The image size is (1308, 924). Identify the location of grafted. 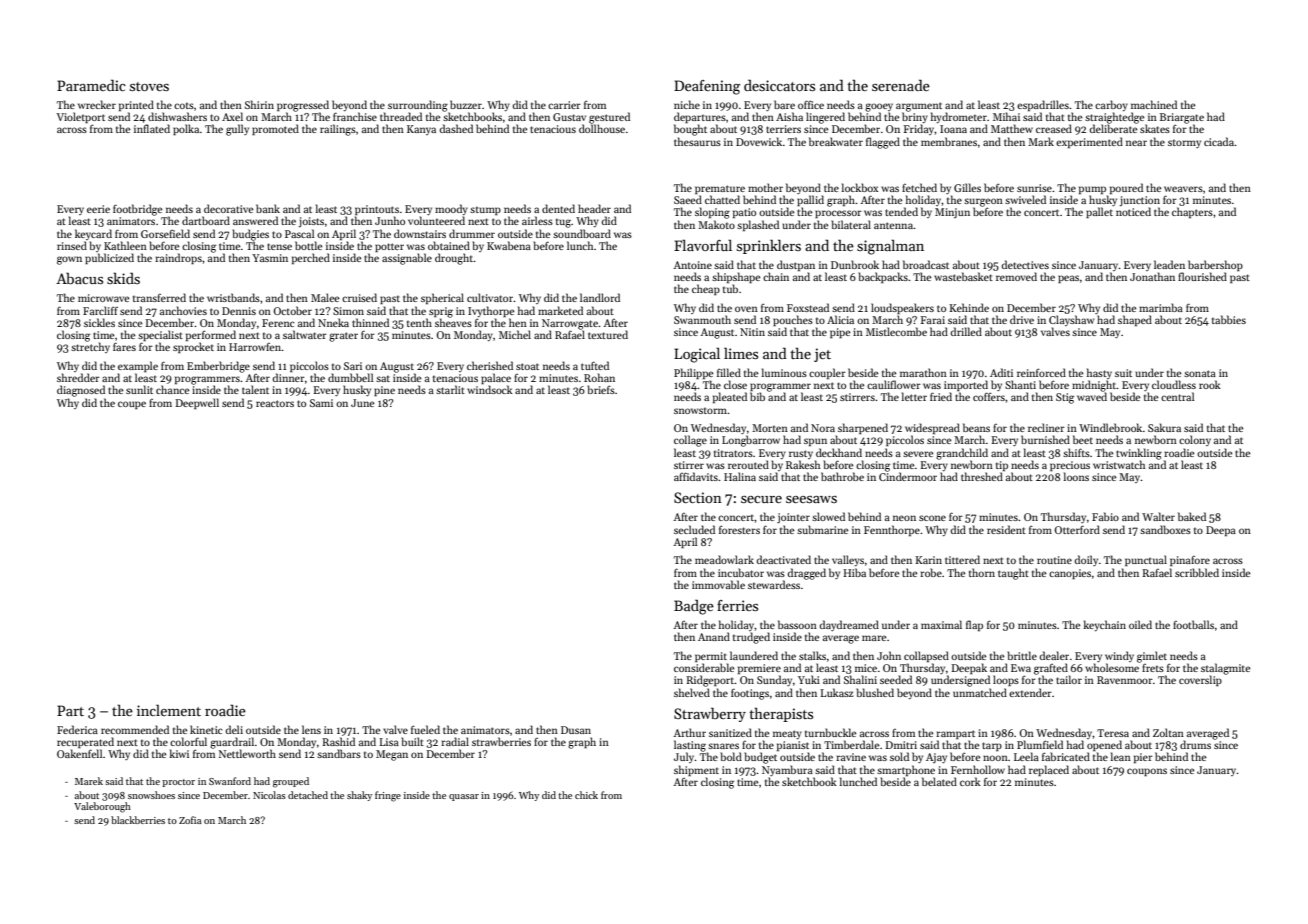
(1051, 669).
